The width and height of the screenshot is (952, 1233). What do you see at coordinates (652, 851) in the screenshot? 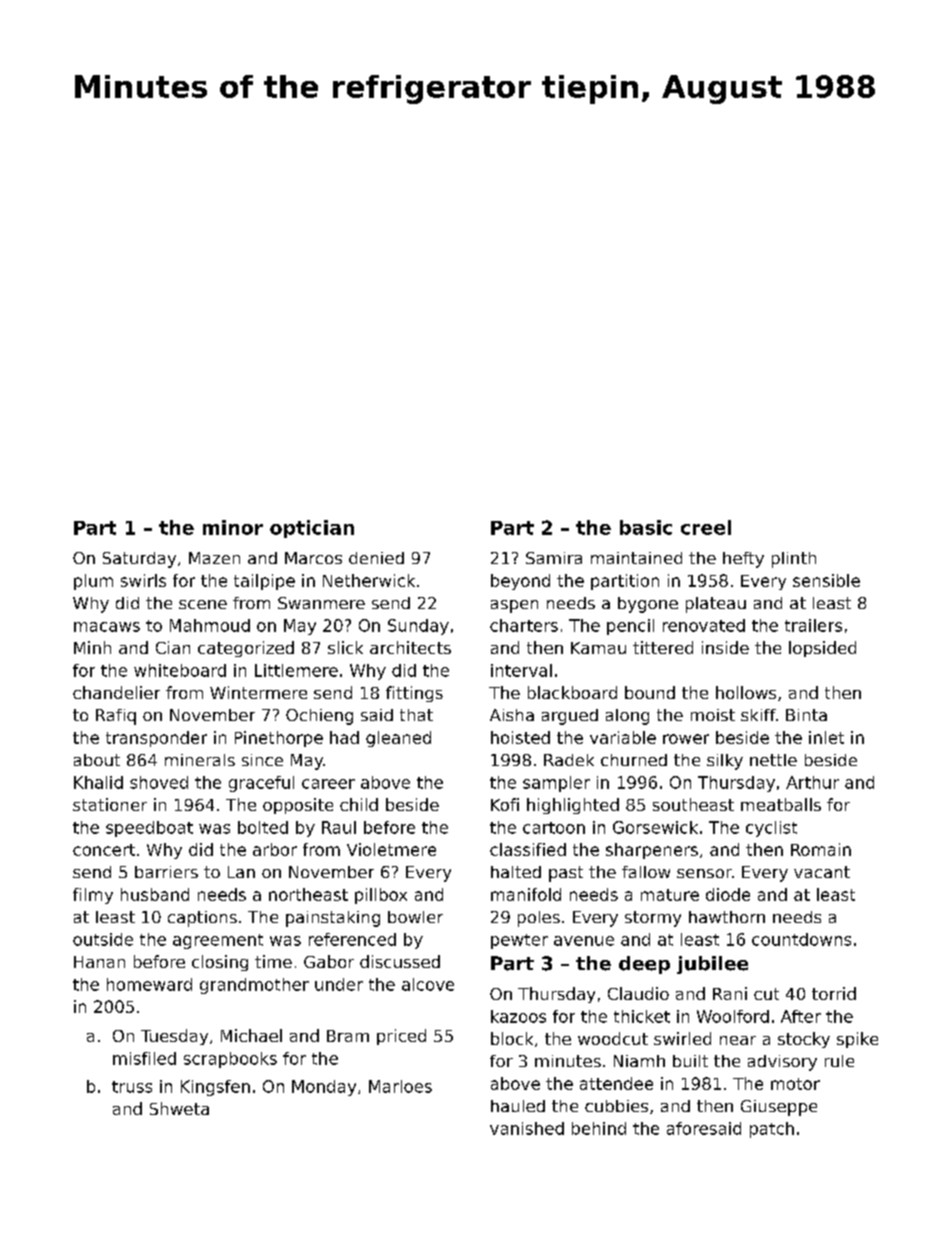
I see `sharpeners` at bounding box center [652, 851].
